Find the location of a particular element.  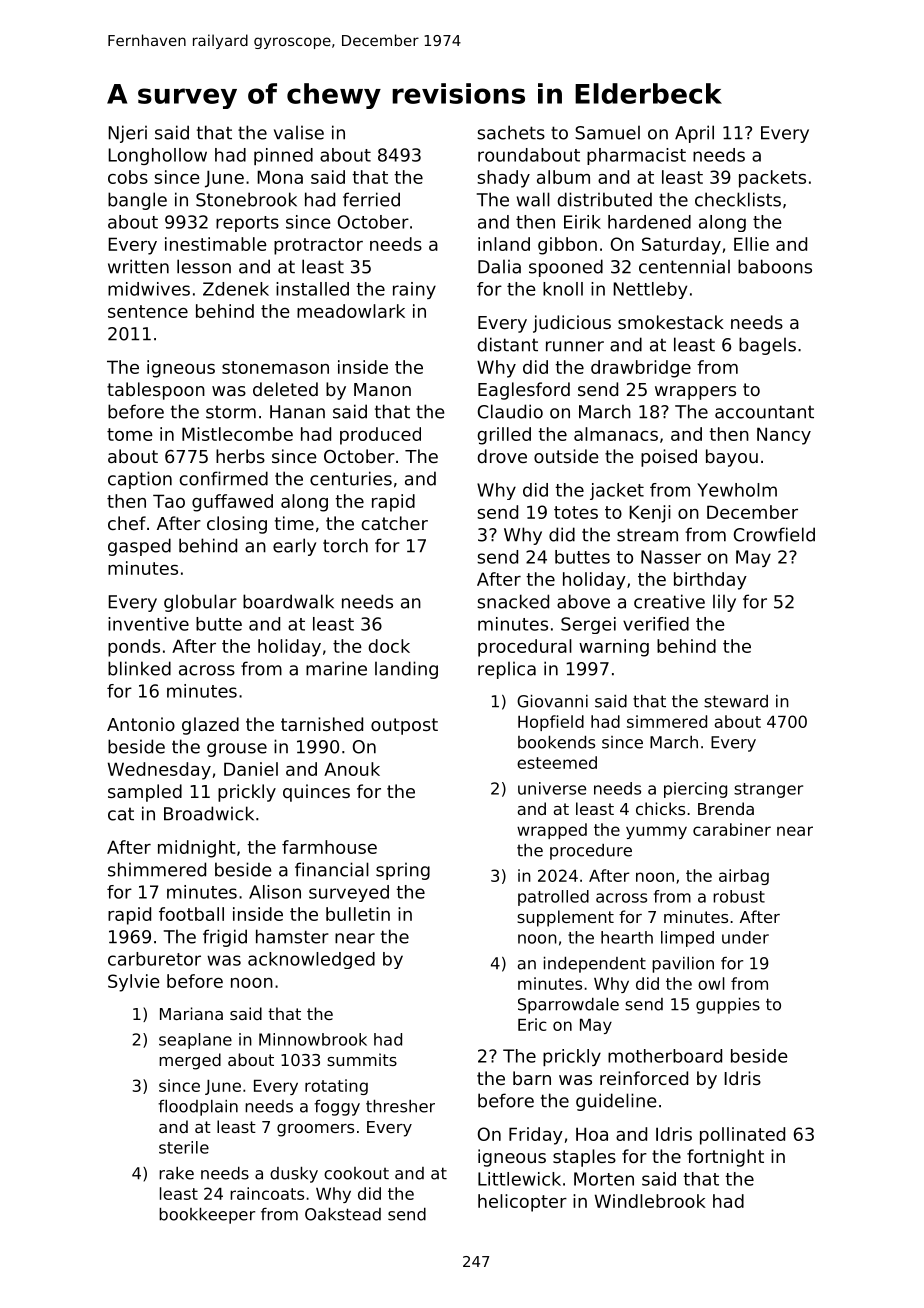

drove is located at coordinates (502, 456).
